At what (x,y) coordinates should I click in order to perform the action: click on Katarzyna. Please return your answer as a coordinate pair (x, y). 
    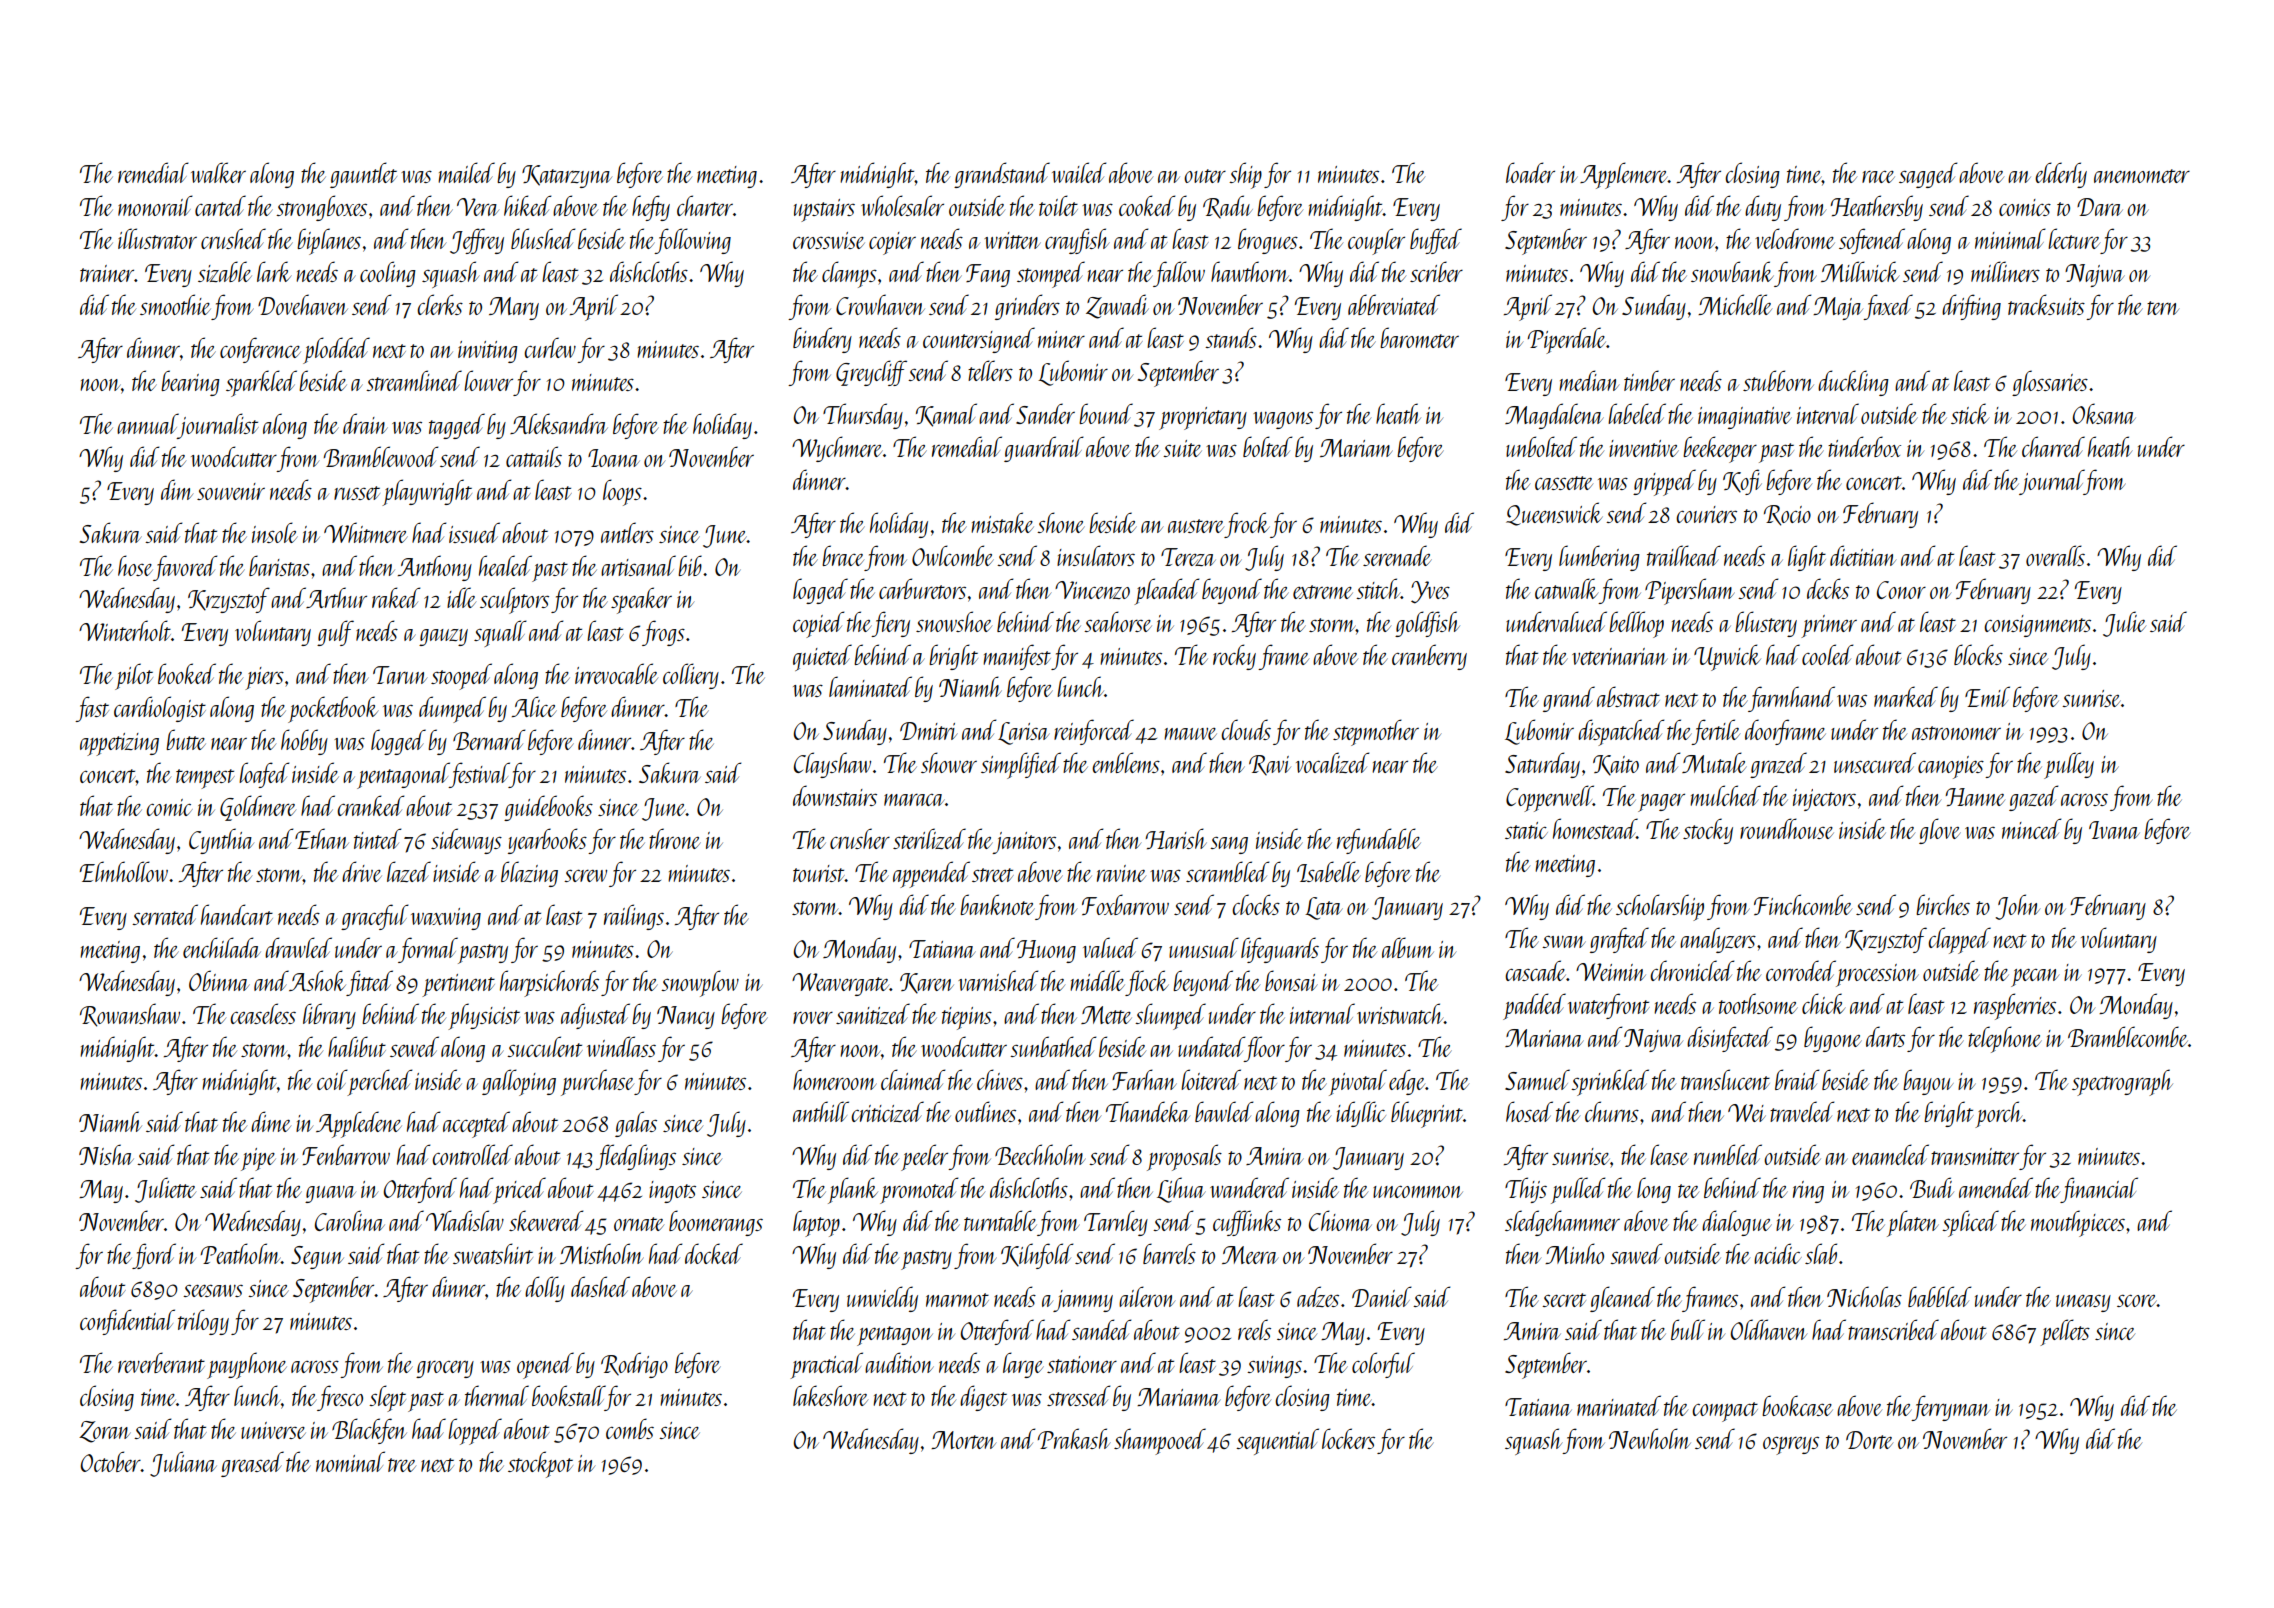
    Looking at the image, I should click on (567, 176).
